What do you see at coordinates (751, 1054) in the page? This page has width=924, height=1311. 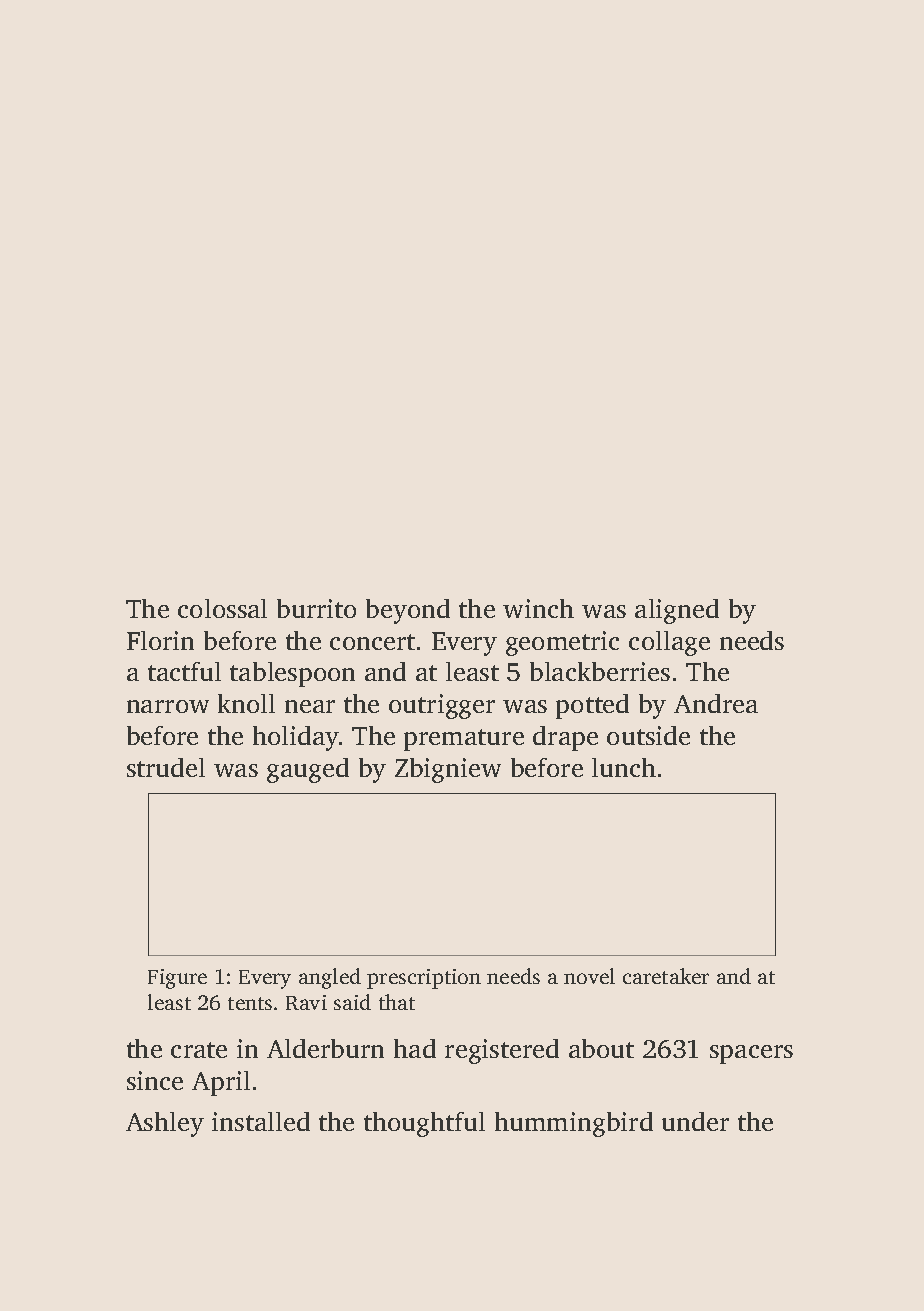 I see `spacers` at bounding box center [751, 1054].
